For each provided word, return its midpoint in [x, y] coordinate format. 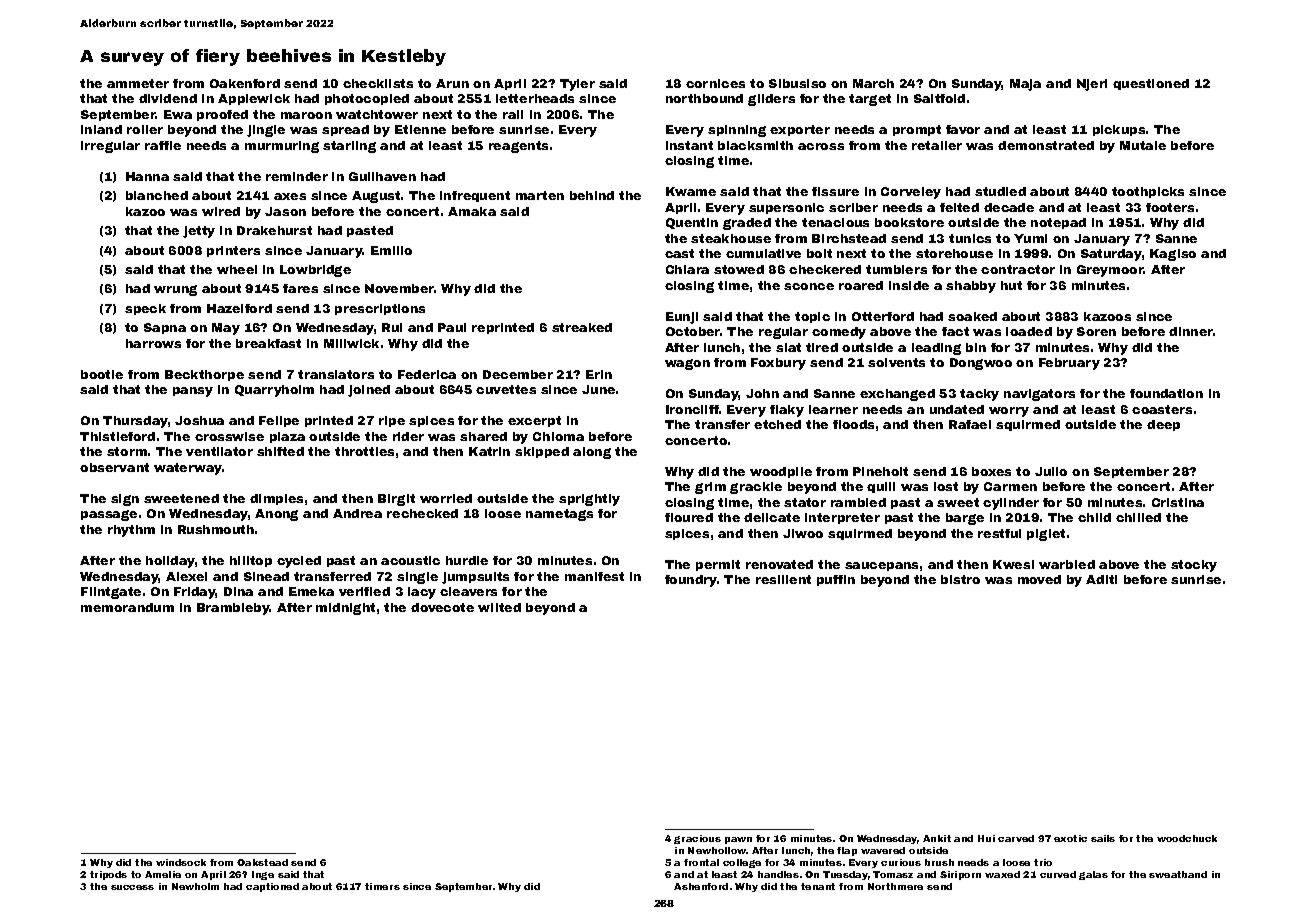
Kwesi [1013, 564]
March [873, 83]
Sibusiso [797, 83]
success [132, 887]
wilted [499, 607]
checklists [378, 83]
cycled [299, 562]
